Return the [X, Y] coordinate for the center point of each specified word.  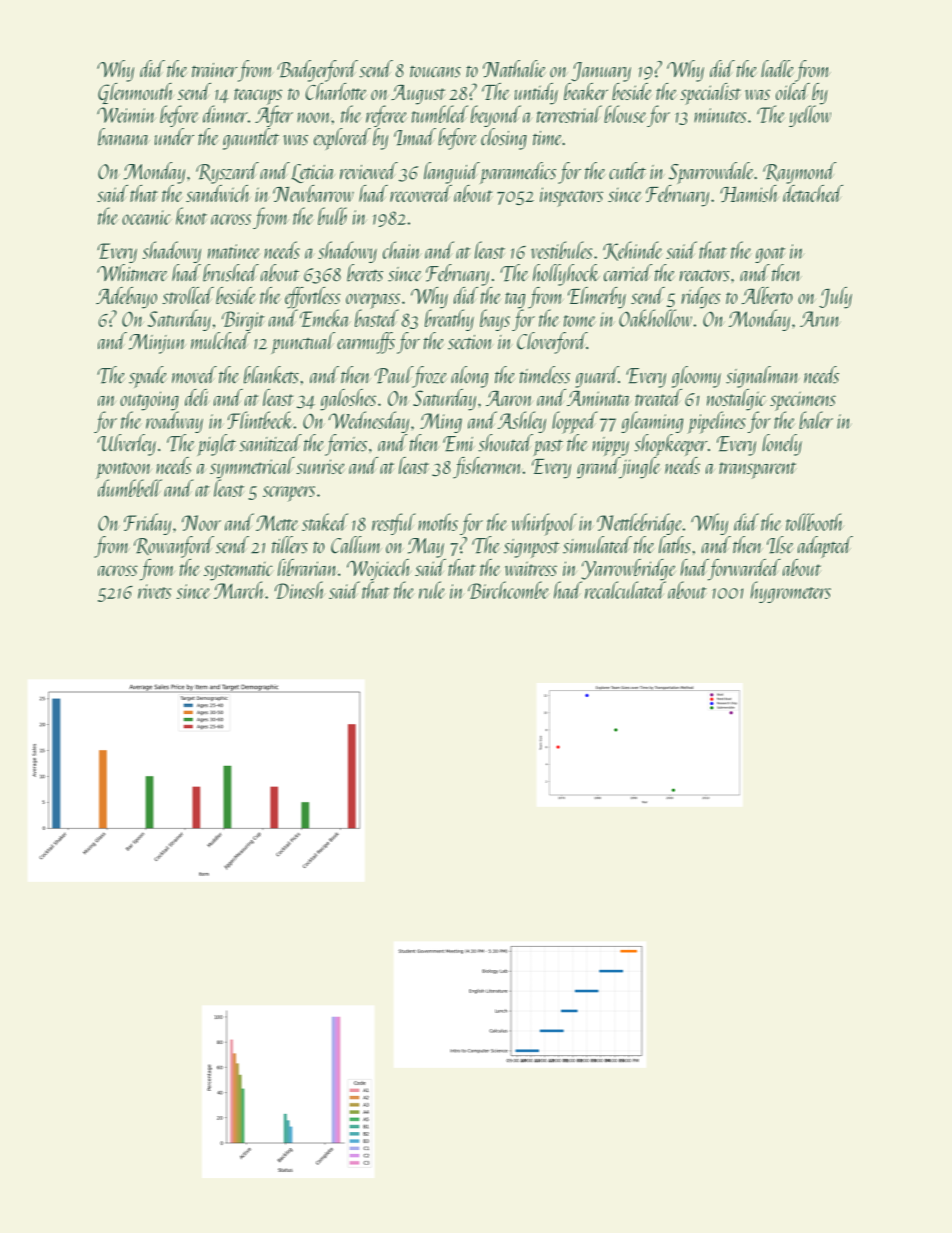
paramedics [517, 173]
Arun [820, 319]
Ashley [521, 422]
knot [191, 216]
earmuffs [366, 343]
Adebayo [126, 298]
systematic [239, 571]
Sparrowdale [711, 173]
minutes [720, 115]
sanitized [270, 443]
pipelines [716, 422]
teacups [258, 96]
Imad [415, 137]
